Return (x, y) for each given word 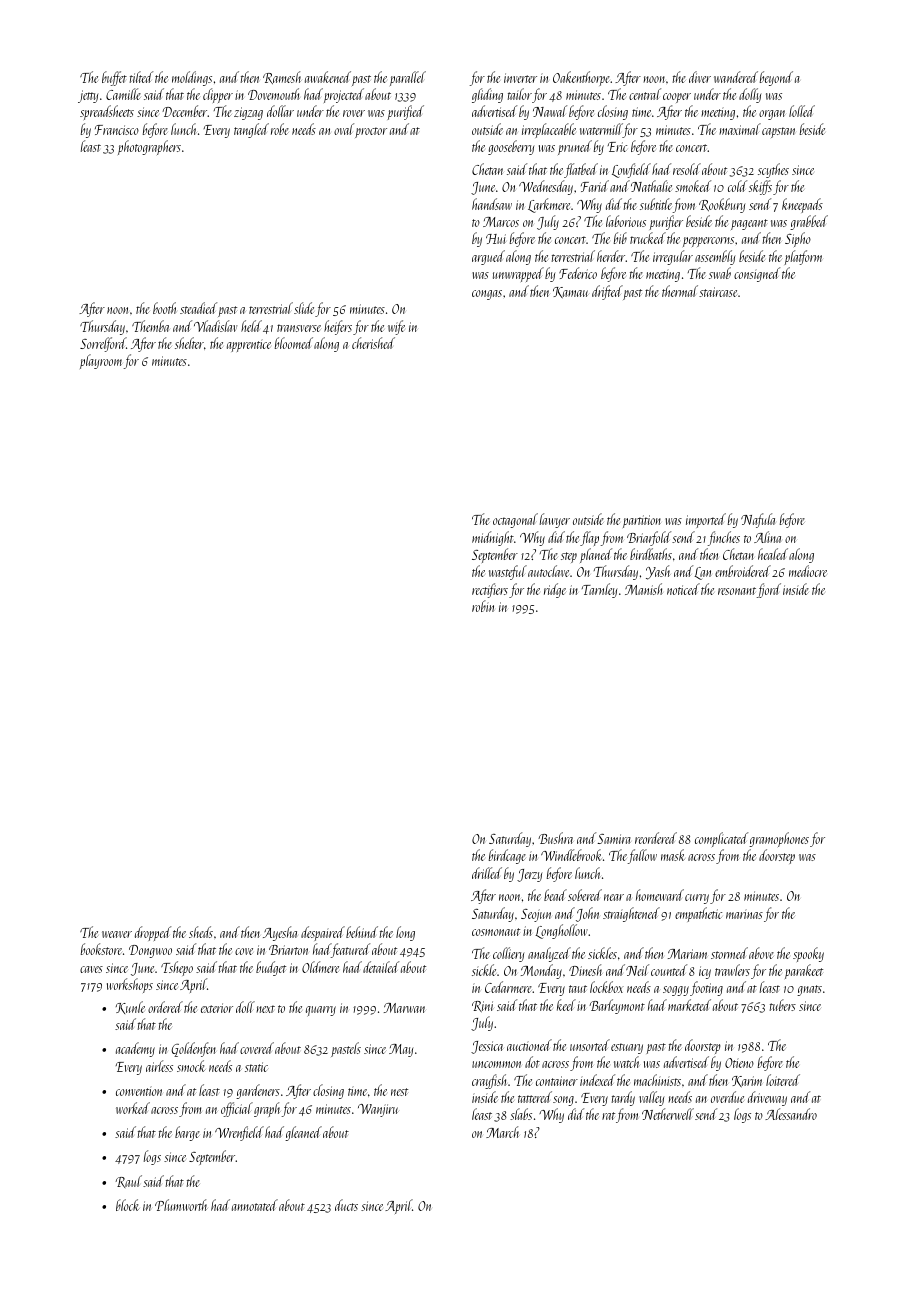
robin (483, 606)
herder (611, 256)
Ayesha (280, 933)
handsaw (492, 204)
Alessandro (791, 1114)
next (266, 1009)
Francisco (117, 130)
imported (706, 520)
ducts (346, 1205)
